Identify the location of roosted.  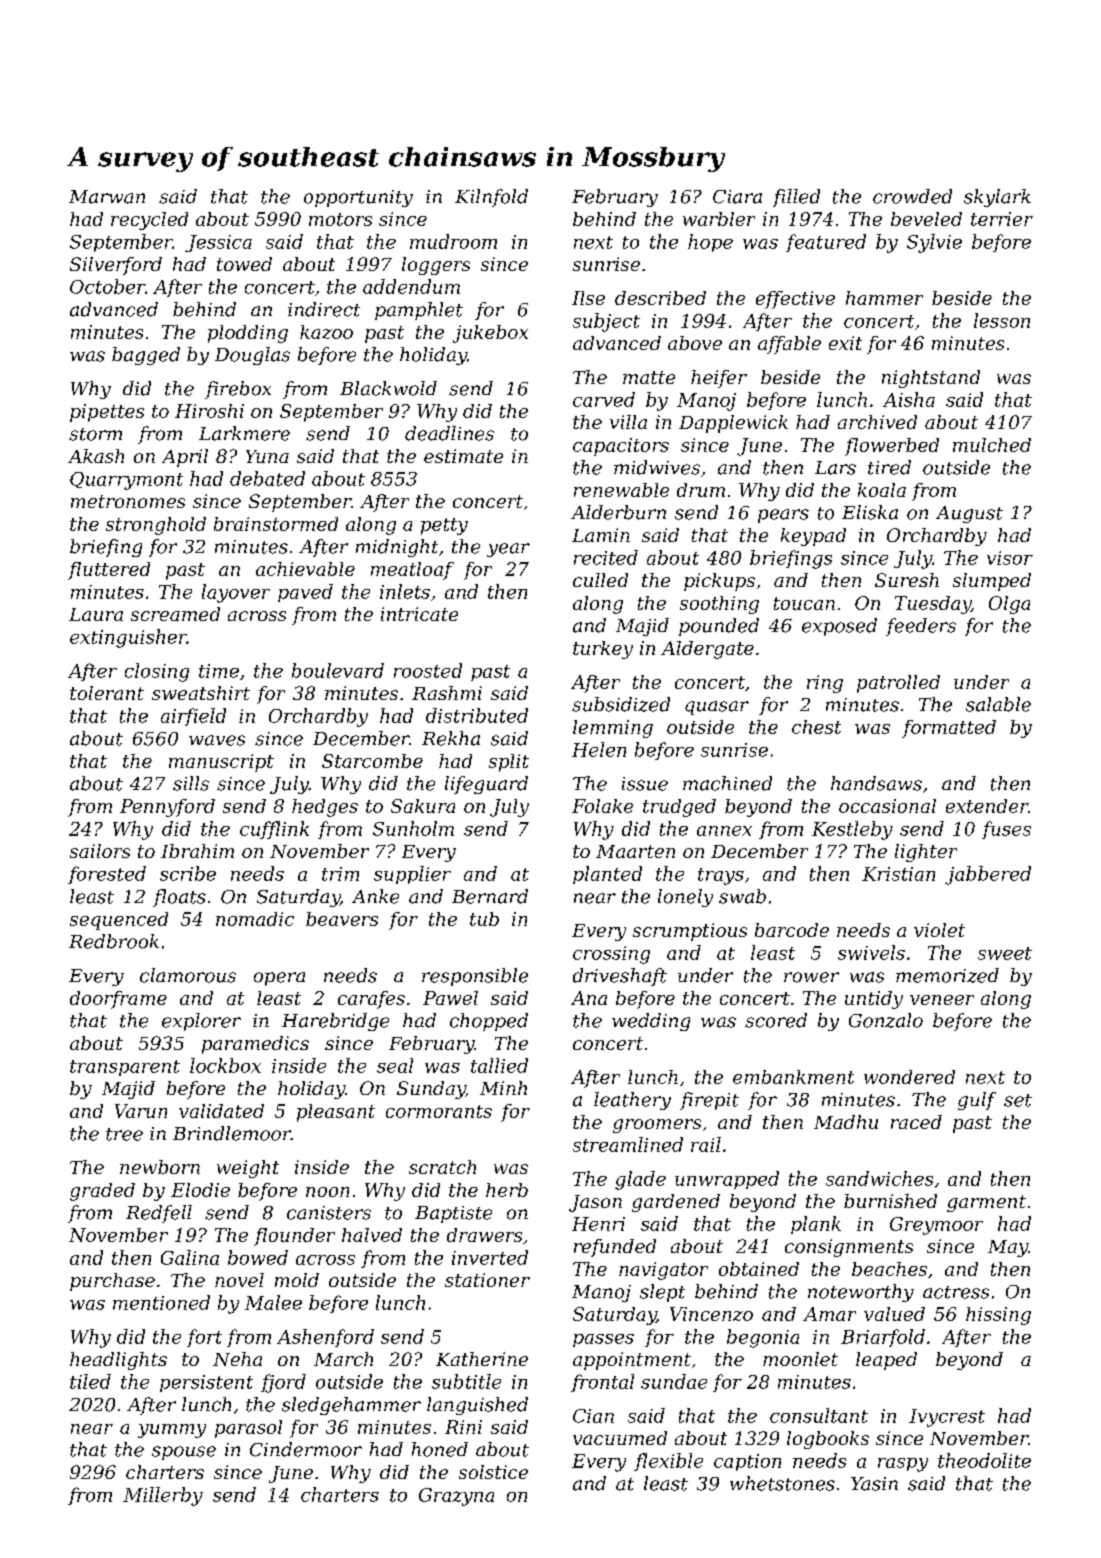
(428, 670).
